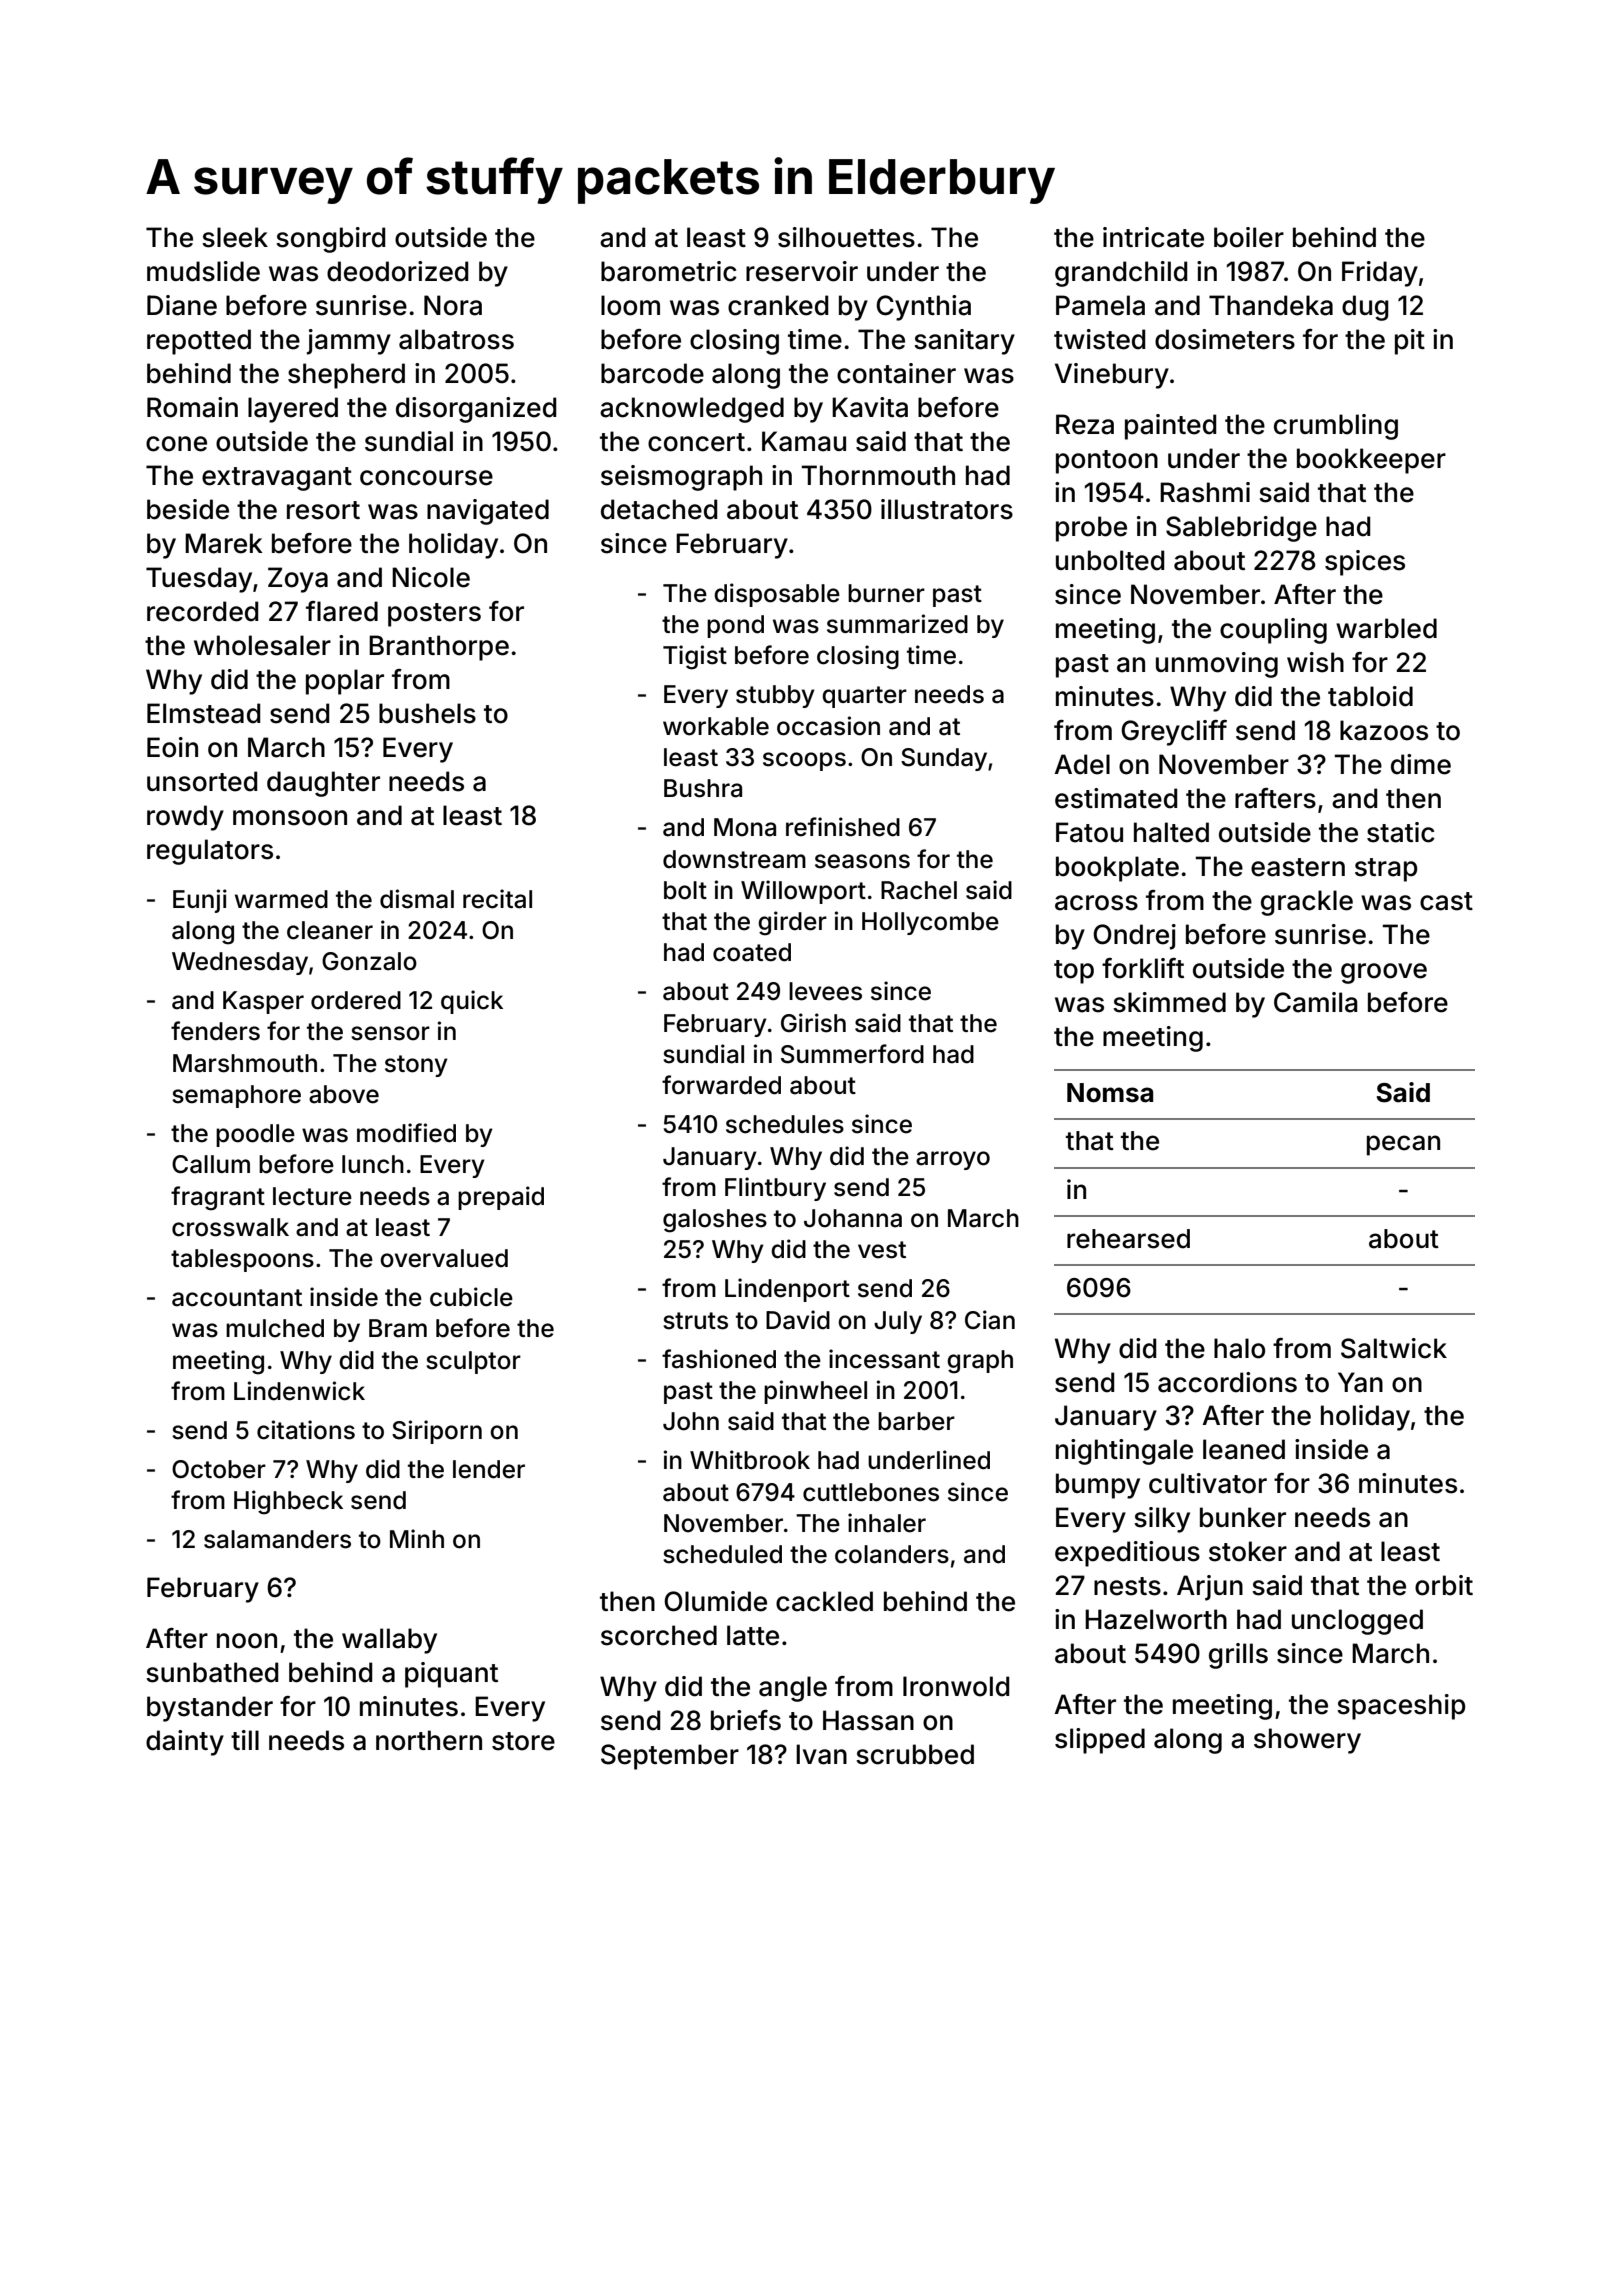 This image has height=2292, width=1620. What do you see at coordinates (235, 237) in the image?
I see `sleek` at bounding box center [235, 237].
